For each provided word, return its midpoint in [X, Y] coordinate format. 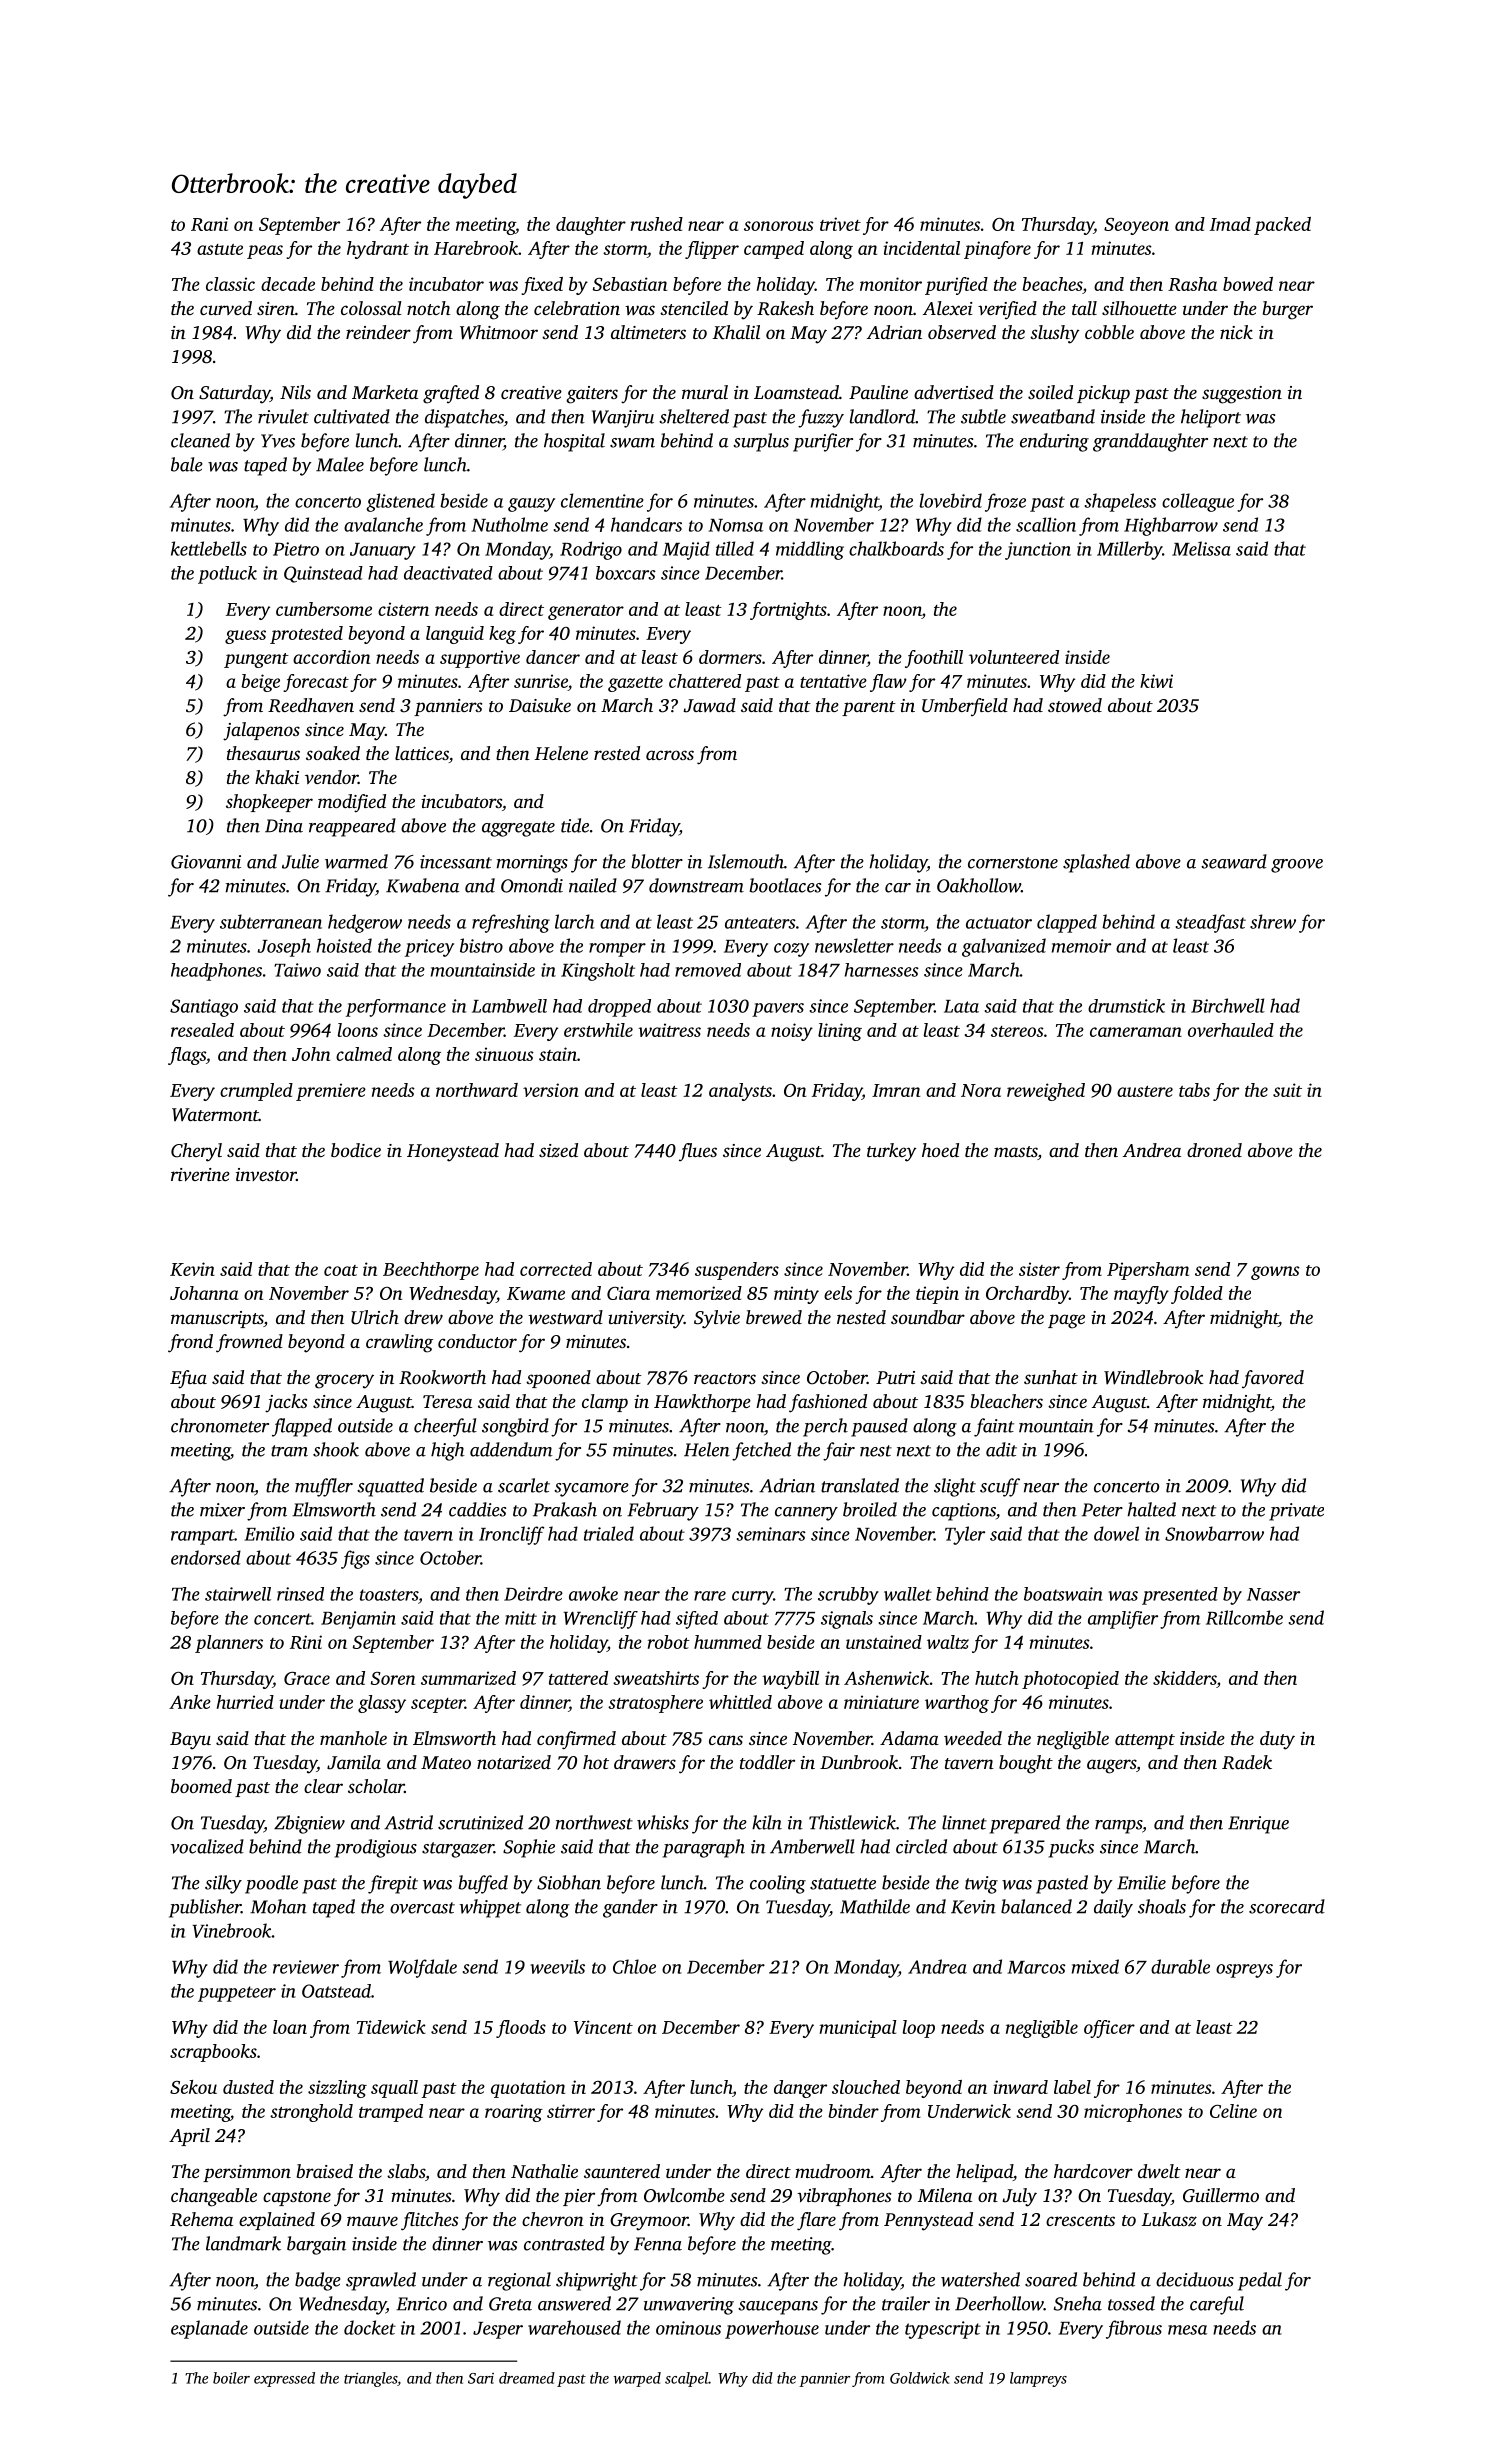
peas [265, 252]
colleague [1198, 502]
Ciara [628, 1293]
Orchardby [1027, 1295]
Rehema [201, 2219]
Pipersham [1148, 1271]
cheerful [445, 1427]
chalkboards [896, 548]
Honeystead [453, 1152]
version [551, 1090]
